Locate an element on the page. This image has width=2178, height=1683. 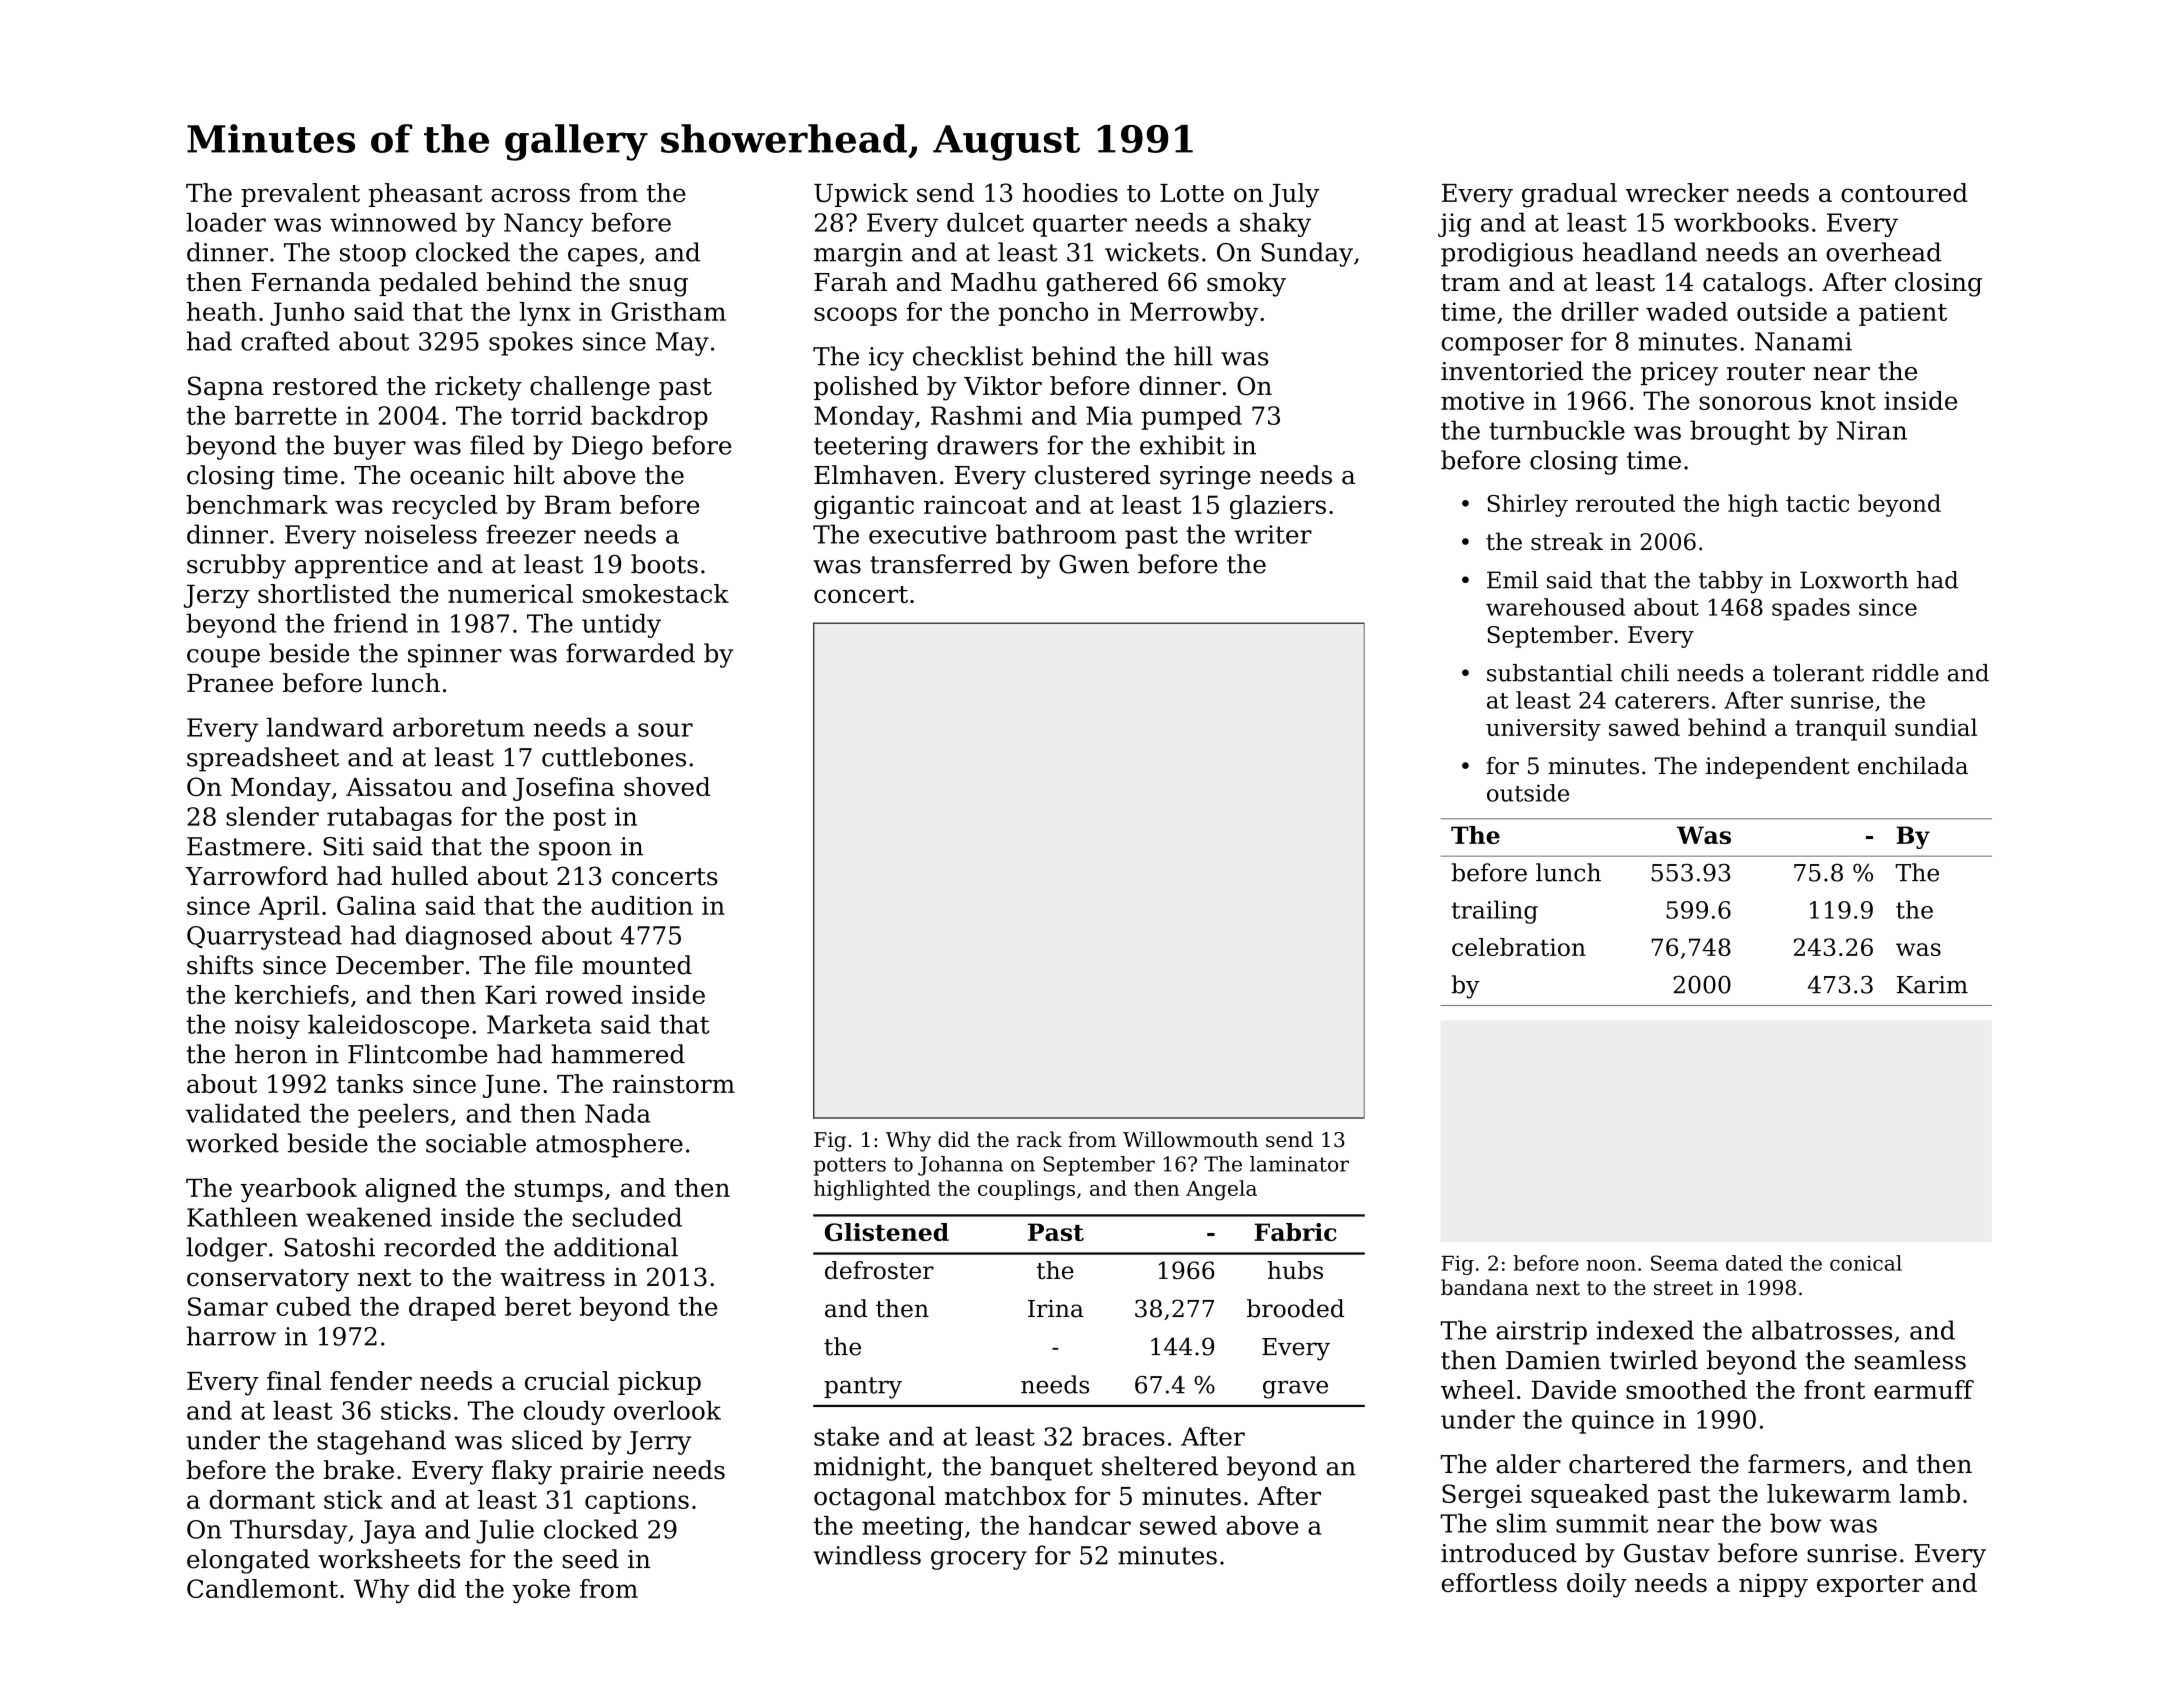
Fernanda is located at coordinates (311, 282).
